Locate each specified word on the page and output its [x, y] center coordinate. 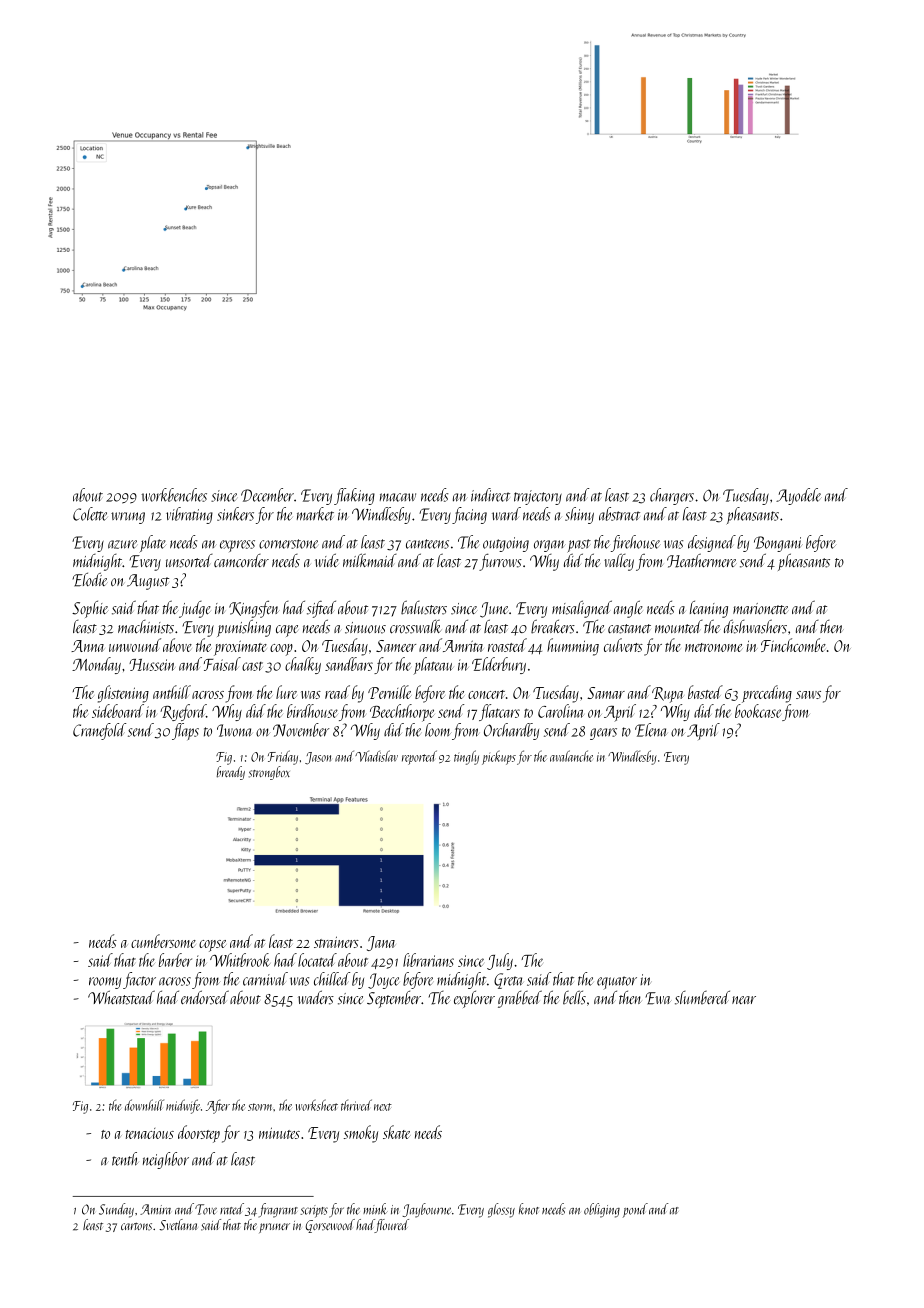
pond [635, 1210]
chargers [672, 496]
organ [550, 546]
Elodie [90, 579]
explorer [474, 999]
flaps [185, 731]
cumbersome [163, 941]
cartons [136, 1227]
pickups [499, 757]
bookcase [758, 711]
